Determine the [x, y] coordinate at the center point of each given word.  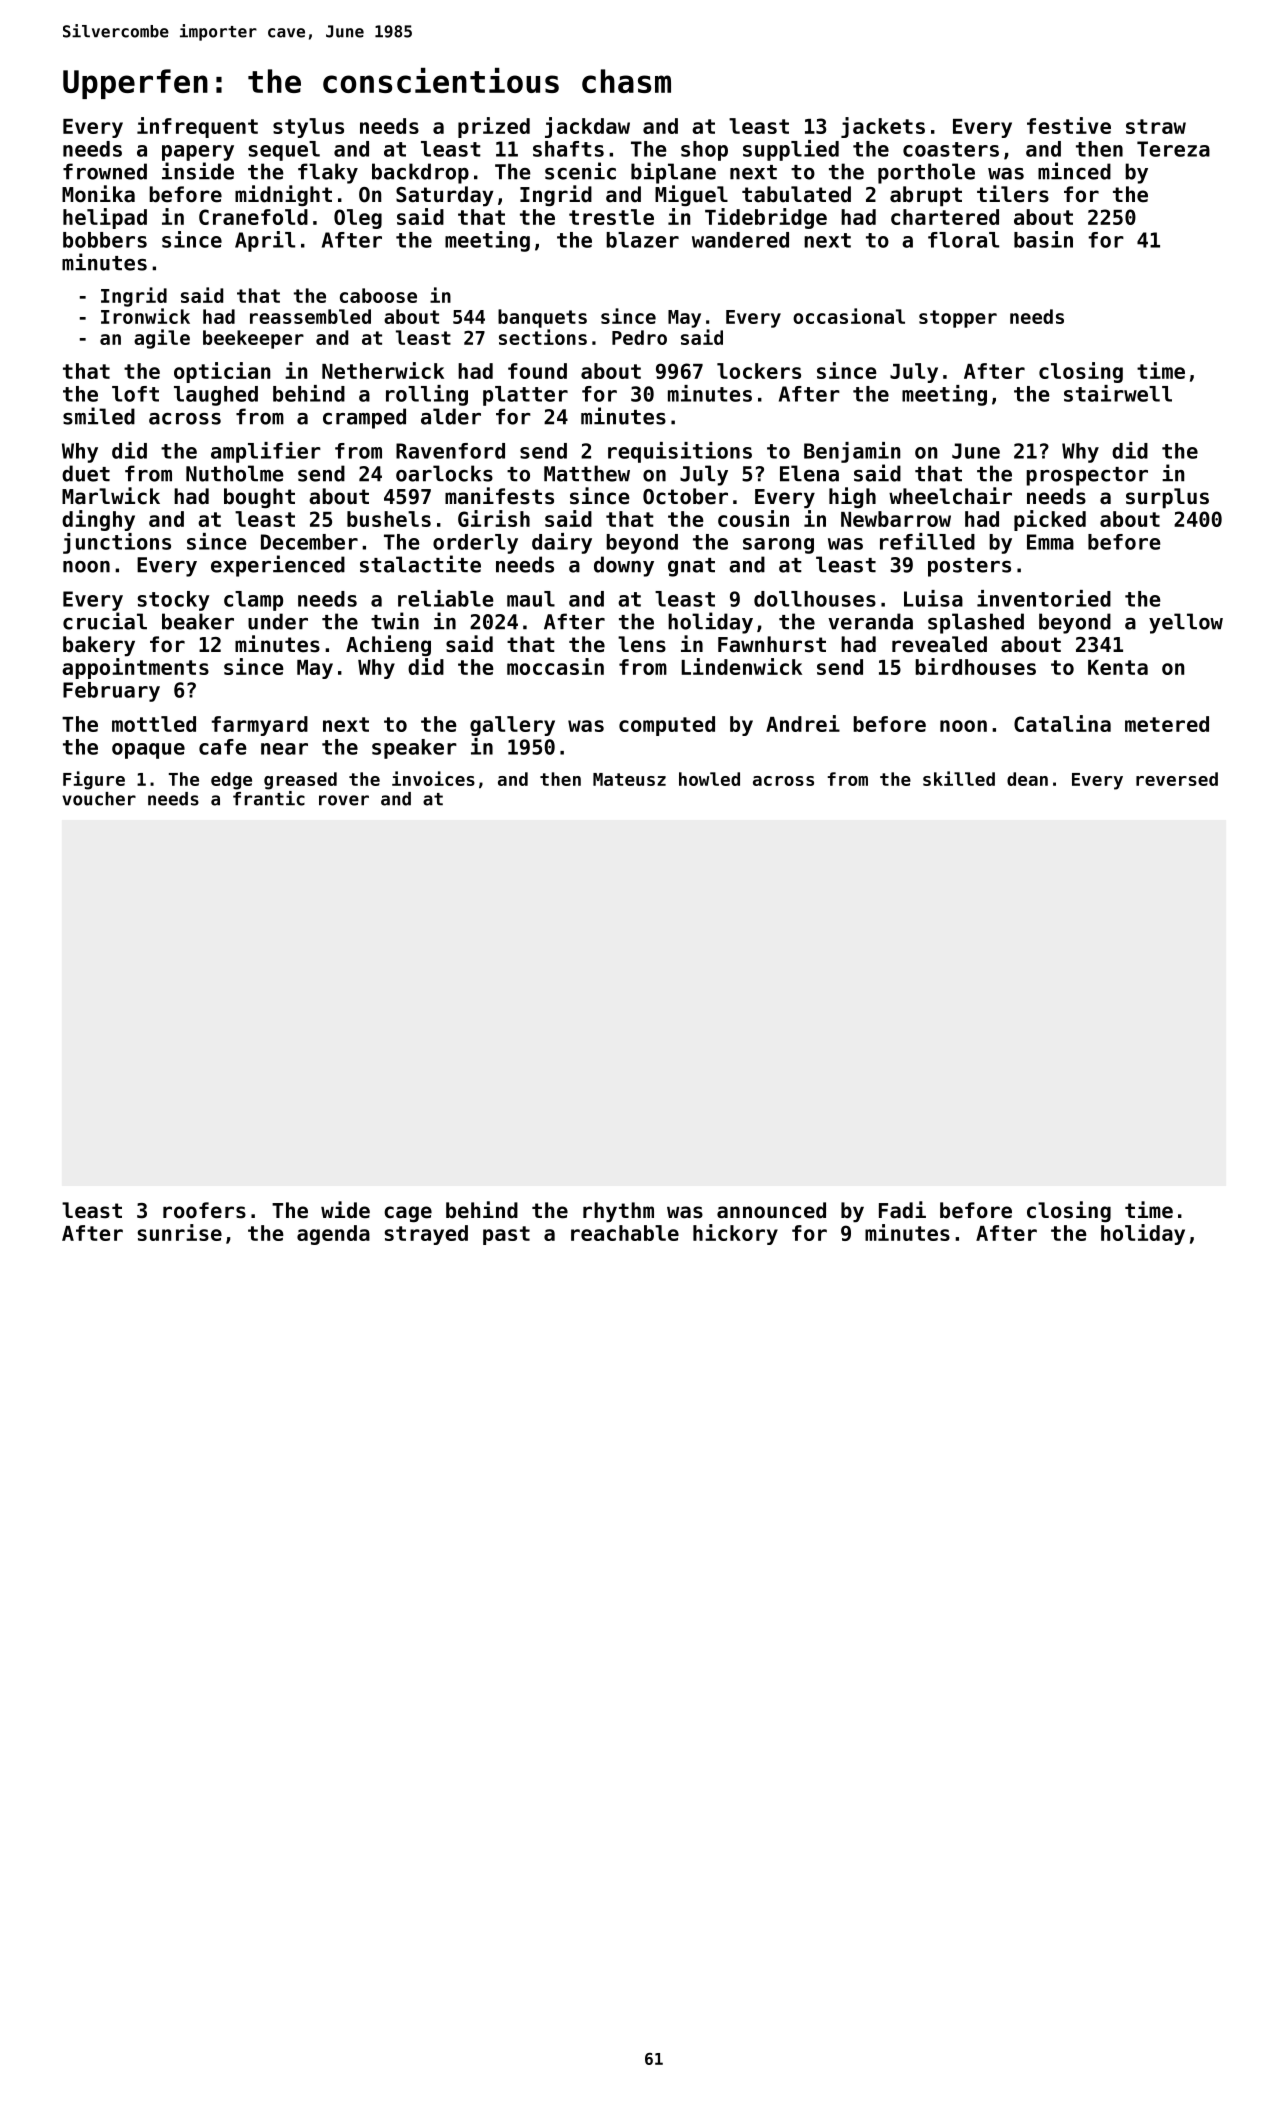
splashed [976, 623]
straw [1156, 126]
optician [222, 372]
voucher [99, 799]
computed [667, 726]
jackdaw [587, 127]
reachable [625, 1233]
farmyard [259, 726]
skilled [959, 778]
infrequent [197, 127]
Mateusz [629, 779]
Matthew [587, 473]
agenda [333, 1235]
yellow [1186, 623]
